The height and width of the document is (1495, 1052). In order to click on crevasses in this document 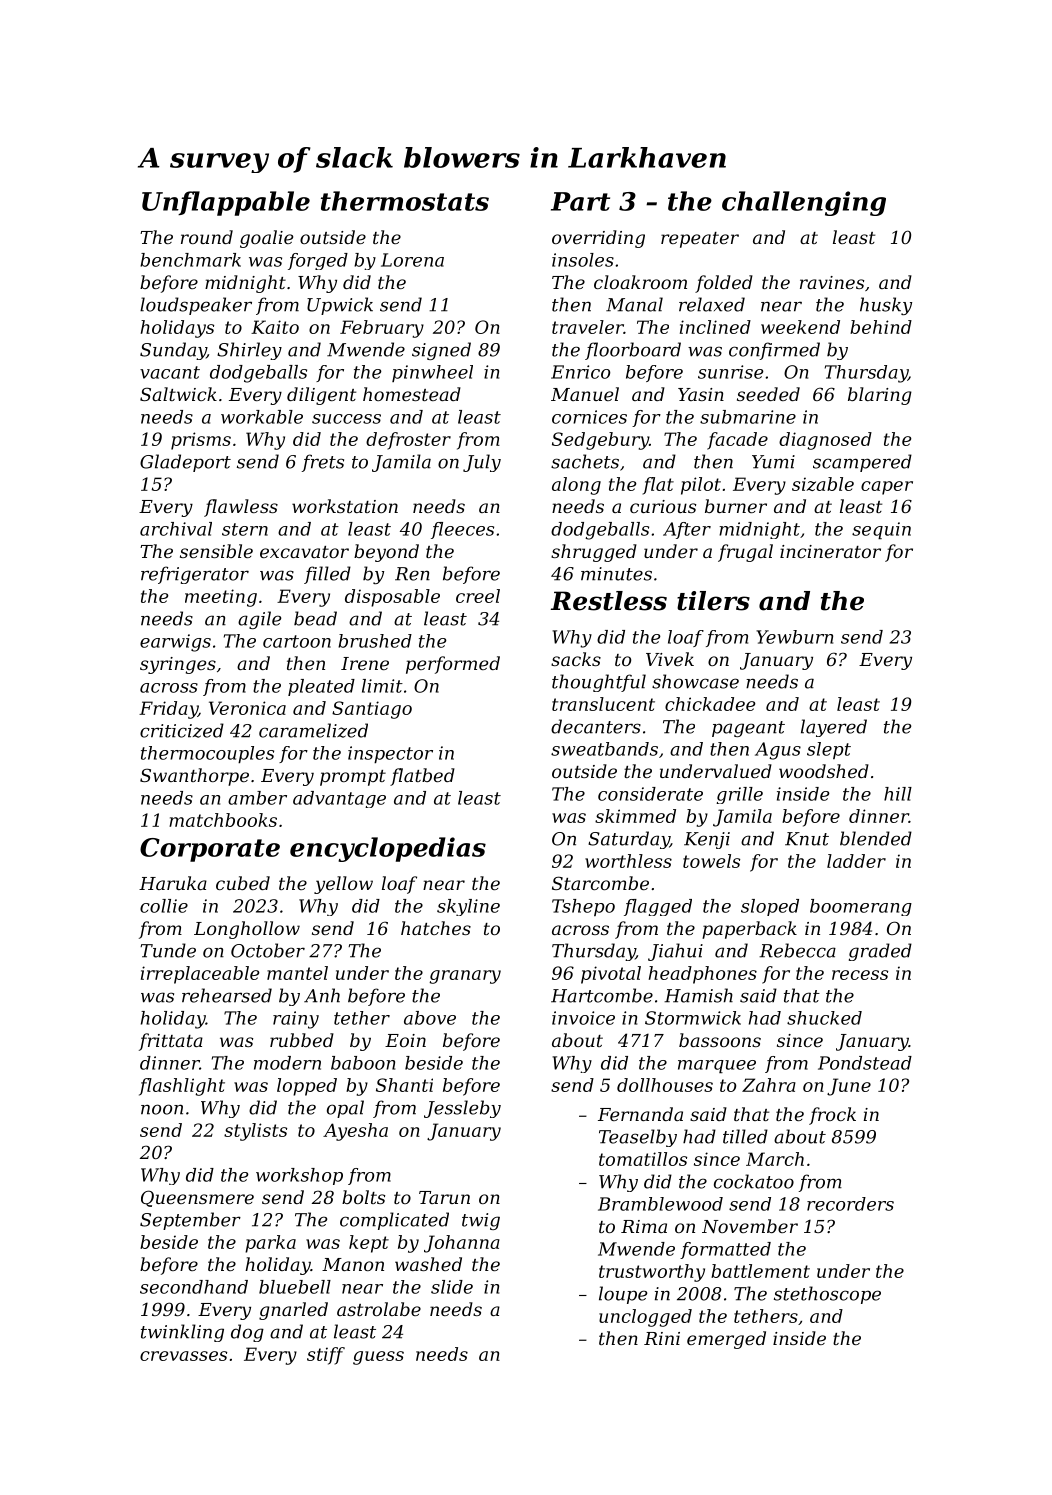, I will do `click(183, 1356)`.
